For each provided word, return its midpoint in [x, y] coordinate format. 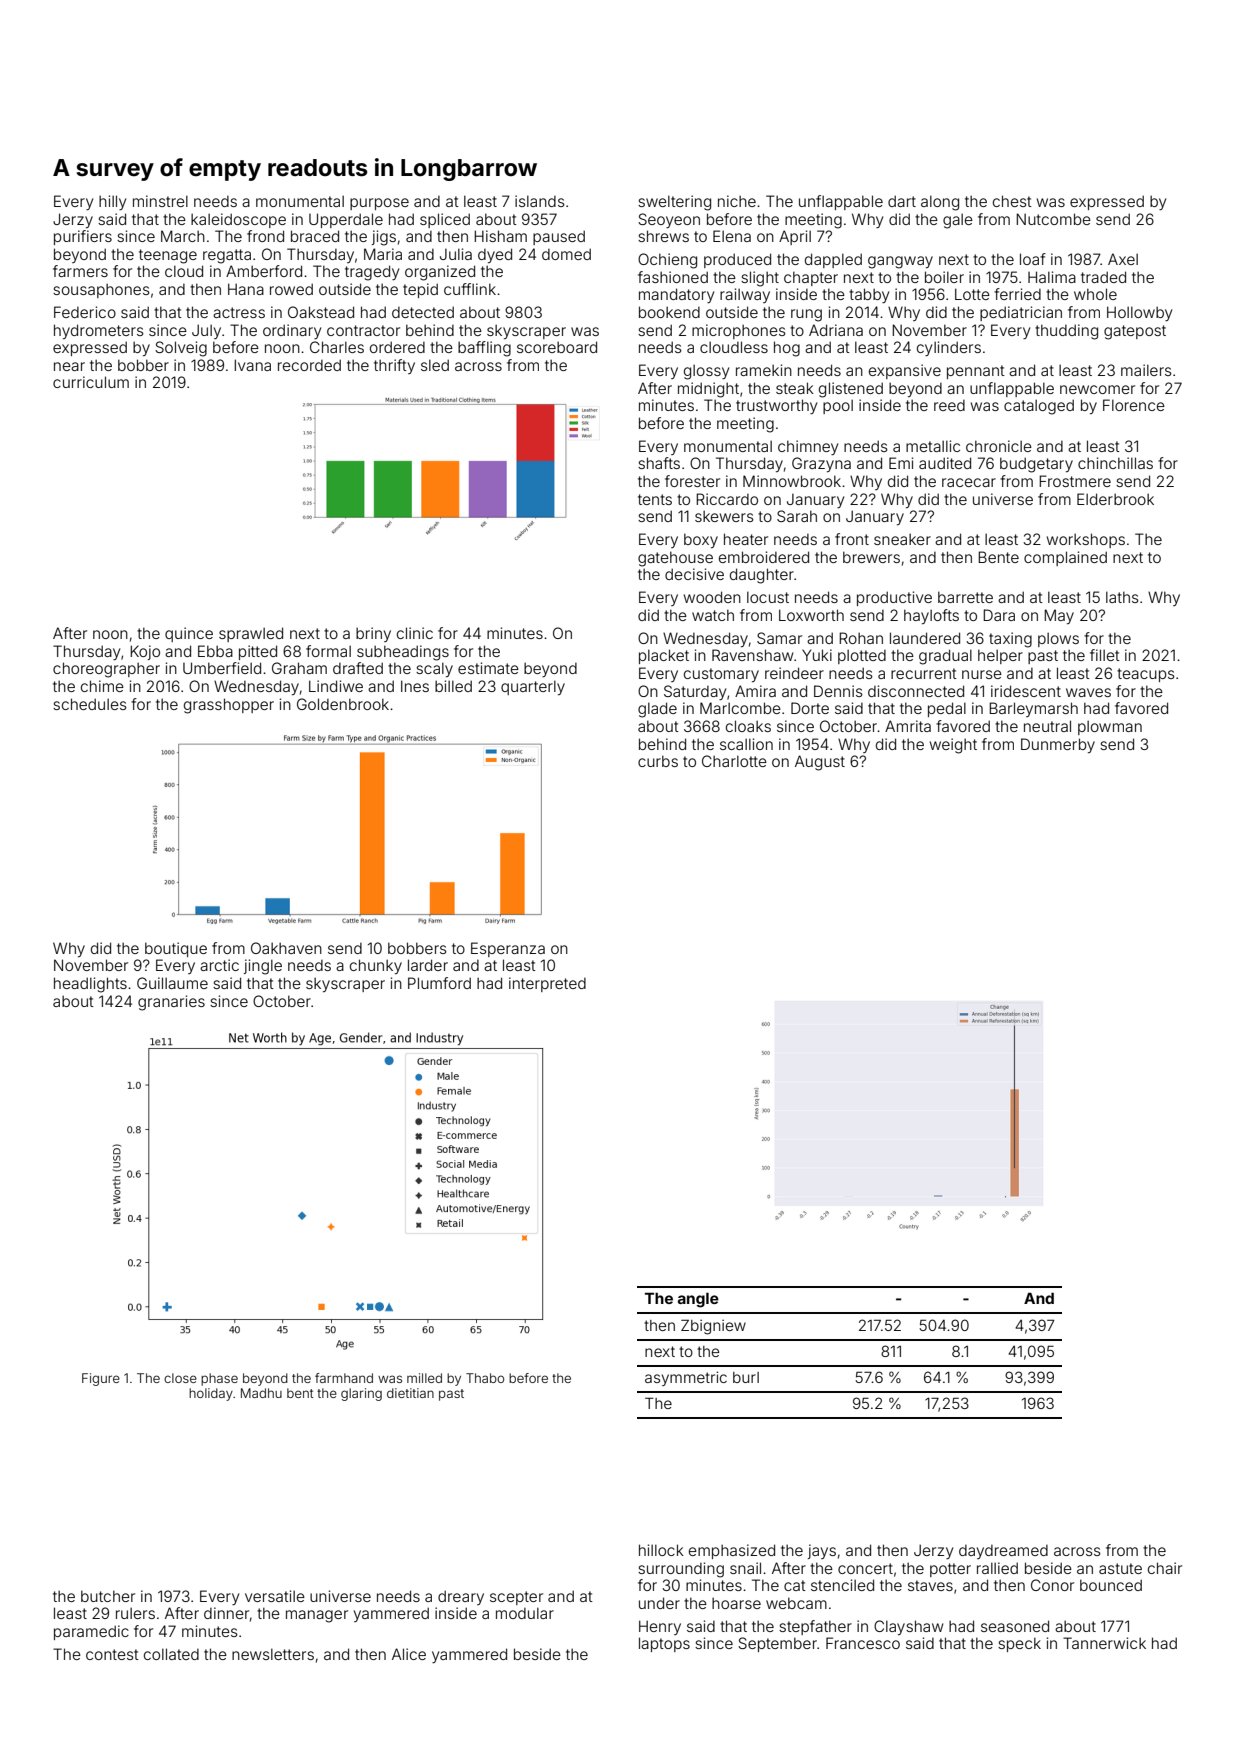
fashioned [673, 277]
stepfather [815, 1627]
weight [953, 746]
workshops [1086, 540]
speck [1019, 1644]
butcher [108, 1596]
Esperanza [508, 949]
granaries [171, 1003]
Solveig [181, 349]
